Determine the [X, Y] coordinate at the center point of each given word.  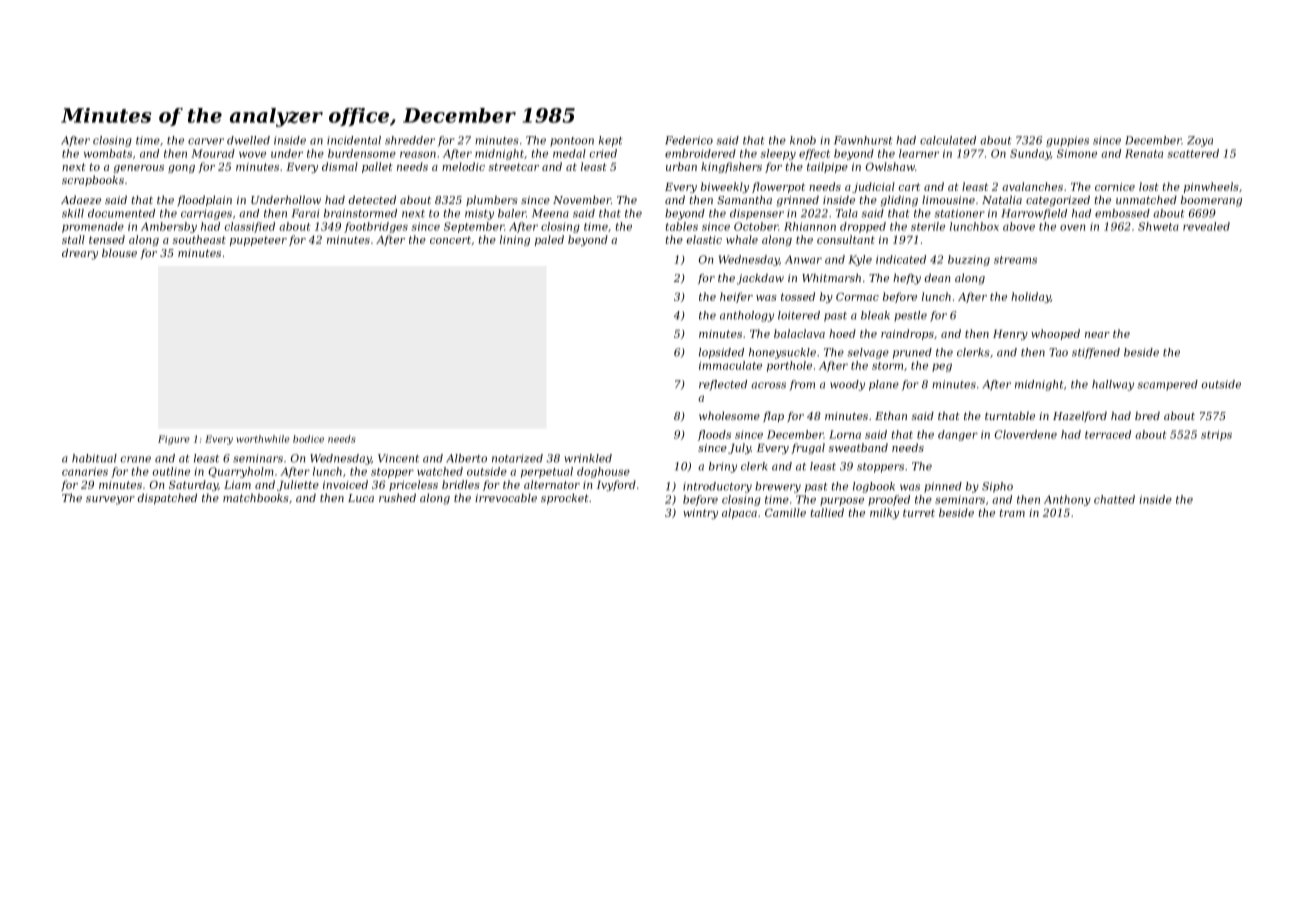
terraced [1108, 434]
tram [1012, 513]
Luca [361, 498]
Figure [174, 440]
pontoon [572, 142]
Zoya [1200, 141]
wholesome [729, 415]
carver [206, 141]
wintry [700, 514]
